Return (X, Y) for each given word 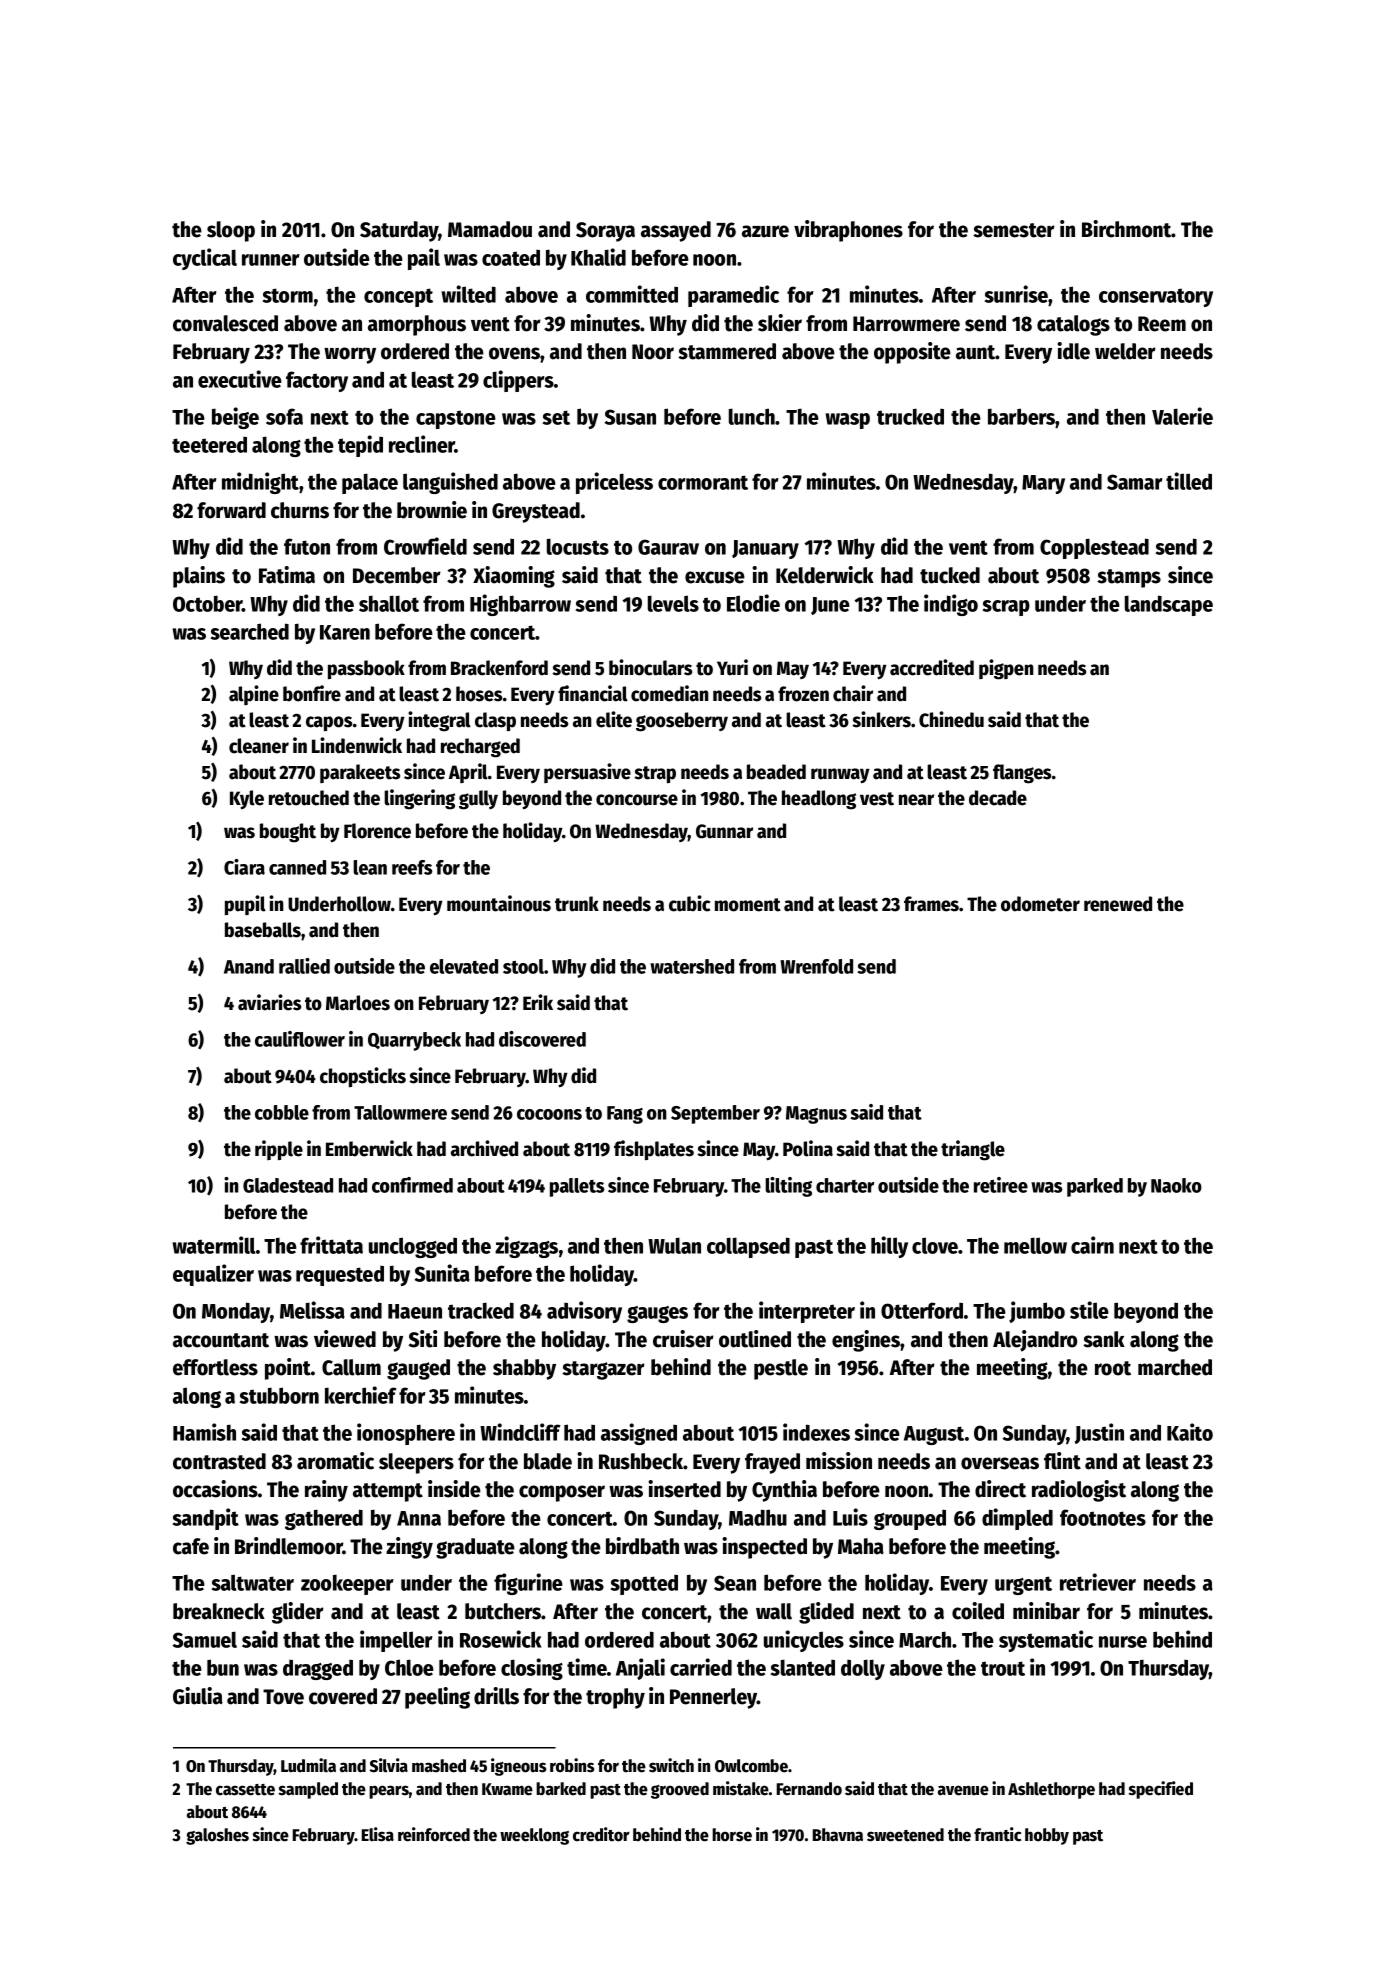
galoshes (217, 1836)
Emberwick (369, 1148)
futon (307, 546)
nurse (1123, 1642)
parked (1095, 1187)
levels (673, 603)
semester (1014, 230)
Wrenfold (816, 966)
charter (845, 1185)
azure (765, 231)
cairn (1092, 1245)
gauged (418, 1369)
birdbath (642, 1546)
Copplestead (1094, 548)
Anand (249, 966)
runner (271, 260)
